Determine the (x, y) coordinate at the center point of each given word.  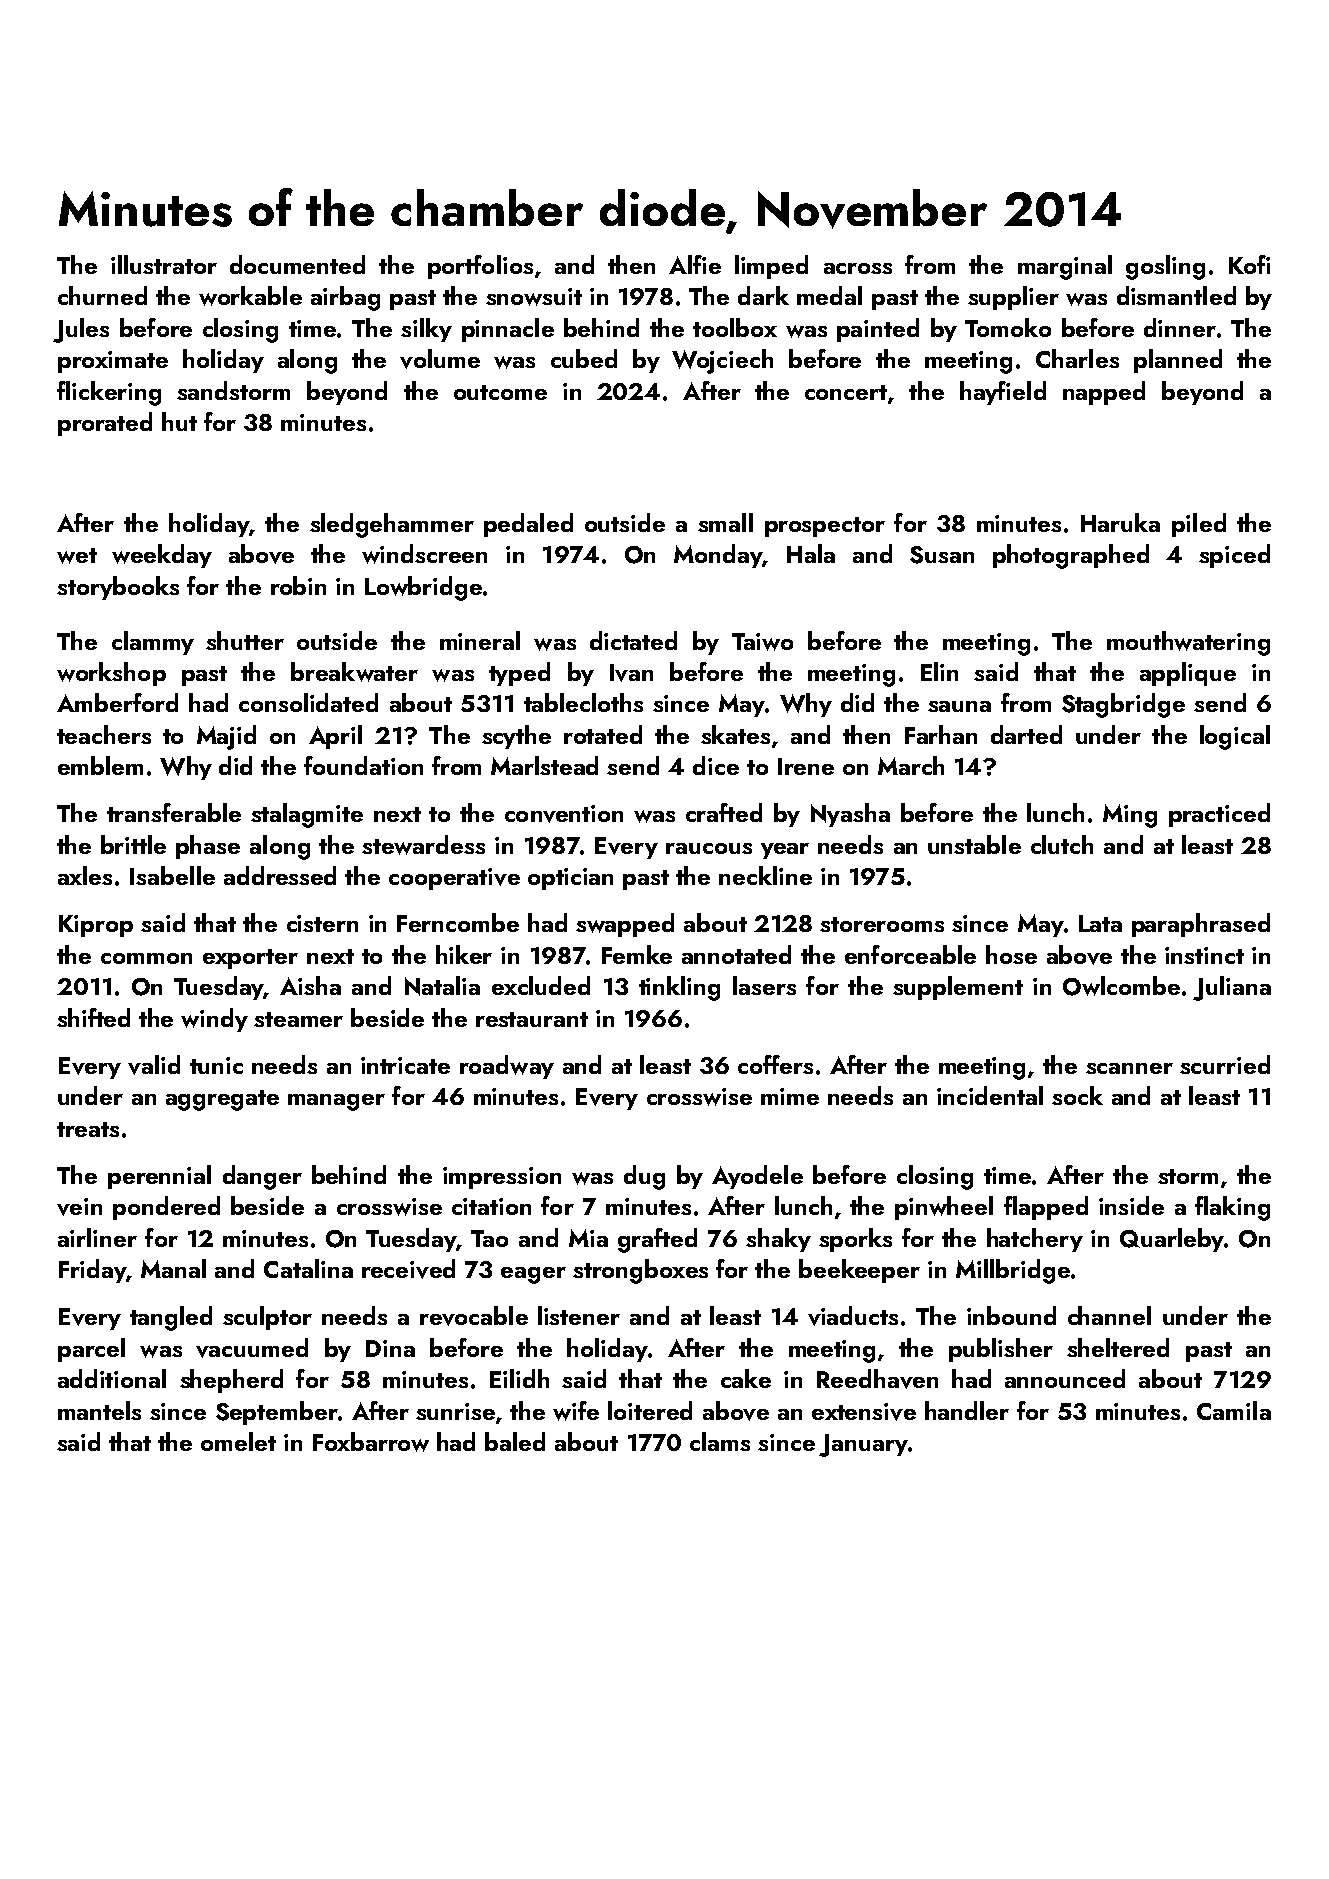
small (725, 522)
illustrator (164, 264)
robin (298, 585)
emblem (100, 765)
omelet (238, 1441)
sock (1077, 1095)
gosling (1165, 267)
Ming (1130, 816)
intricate (405, 1065)
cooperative (454, 879)
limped (771, 267)
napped (1104, 393)
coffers (775, 1064)
